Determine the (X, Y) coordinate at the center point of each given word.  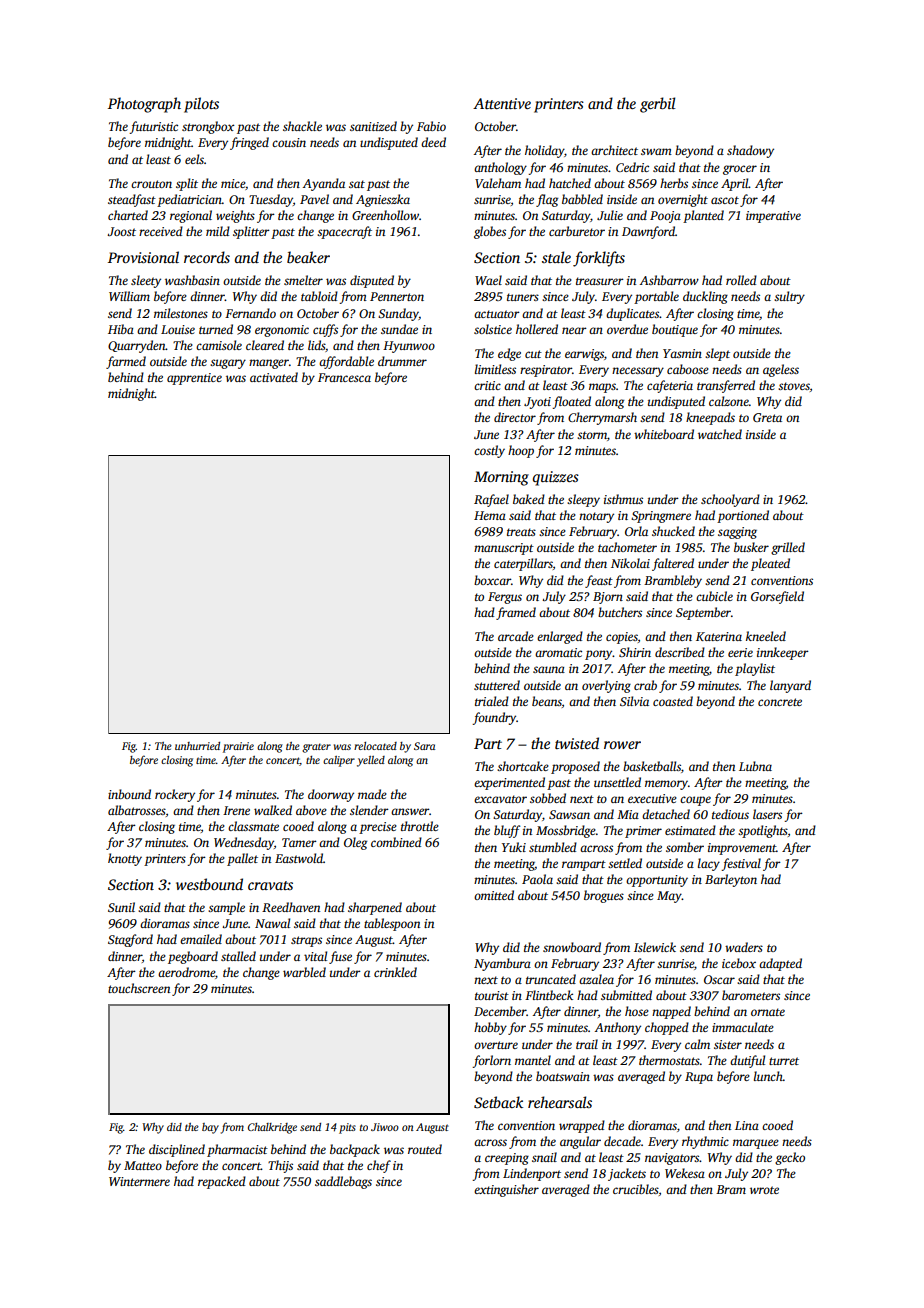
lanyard (790, 686)
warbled (304, 972)
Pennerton (397, 296)
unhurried (197, 746)
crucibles (636, 1189)
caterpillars (523, 564)
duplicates (633, 314)
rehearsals (560, 1102)
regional (191, 216)
